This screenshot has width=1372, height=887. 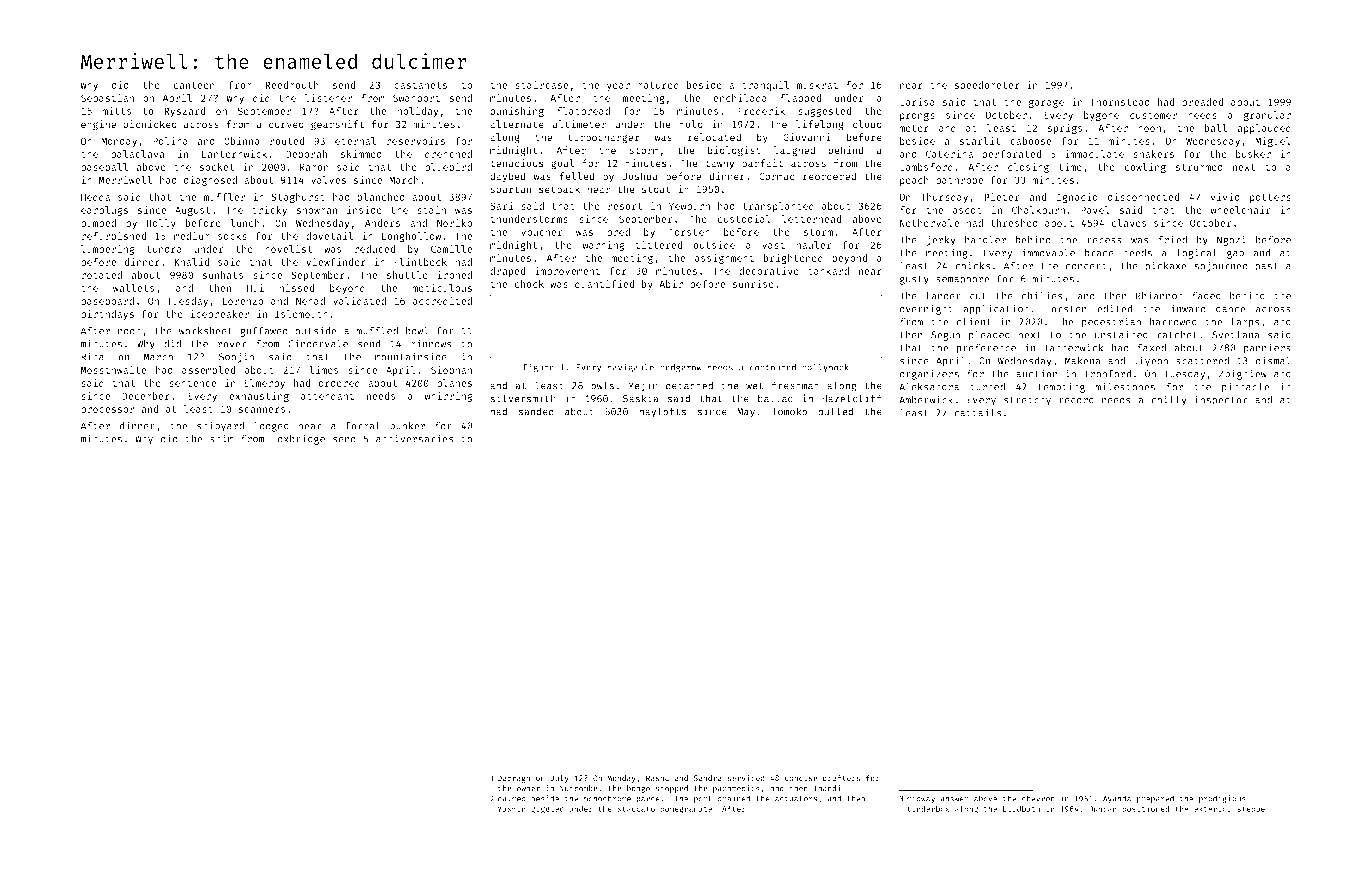 I want to click on attendant, so click(x=327, y=396).
